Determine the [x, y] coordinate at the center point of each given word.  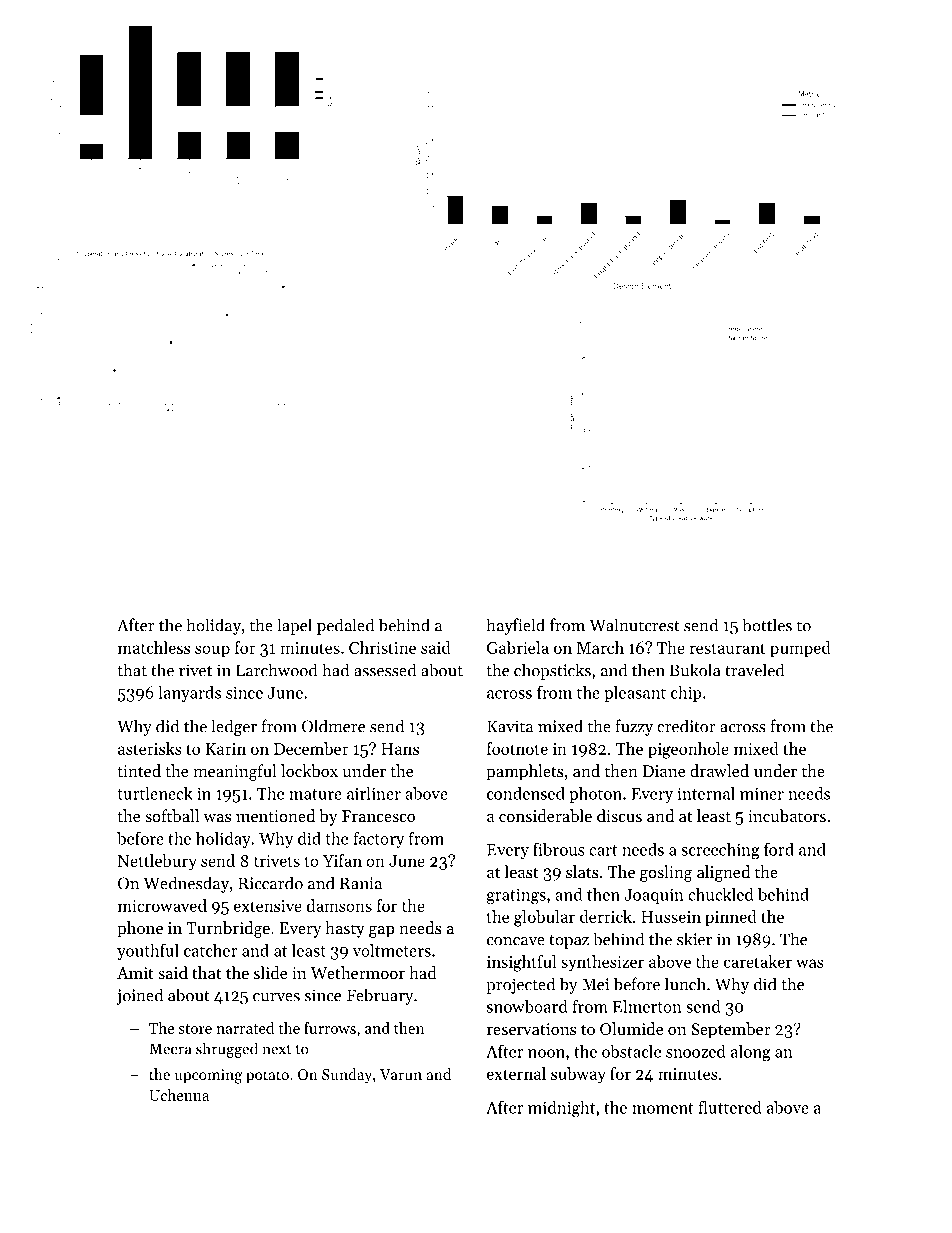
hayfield [516, 626]
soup [212, 651]
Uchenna [179, 1095]
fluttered [730, 1107]
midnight [561, 1109]
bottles [767, 625]
